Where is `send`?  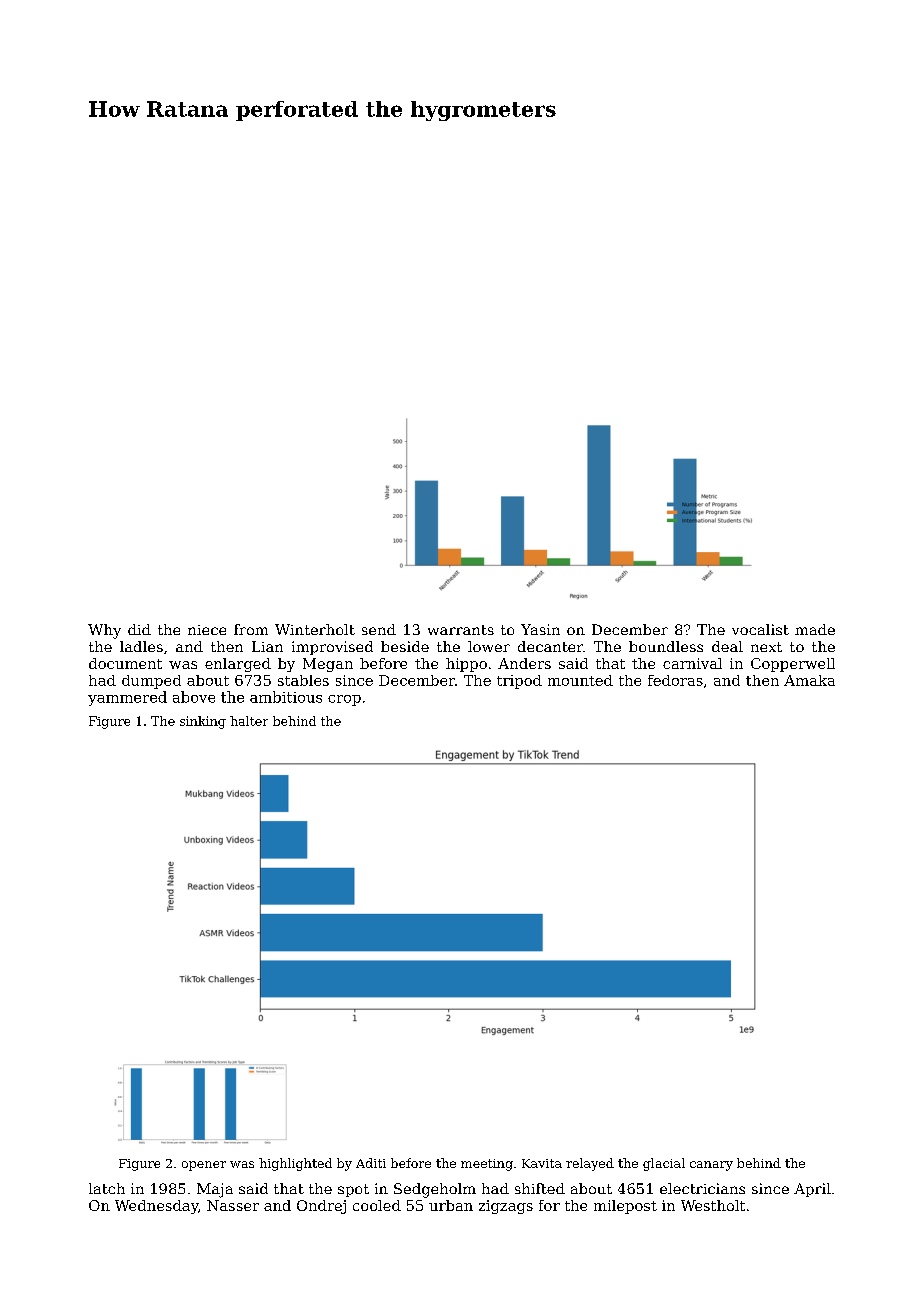 send is located at coordinates (379, 629).
